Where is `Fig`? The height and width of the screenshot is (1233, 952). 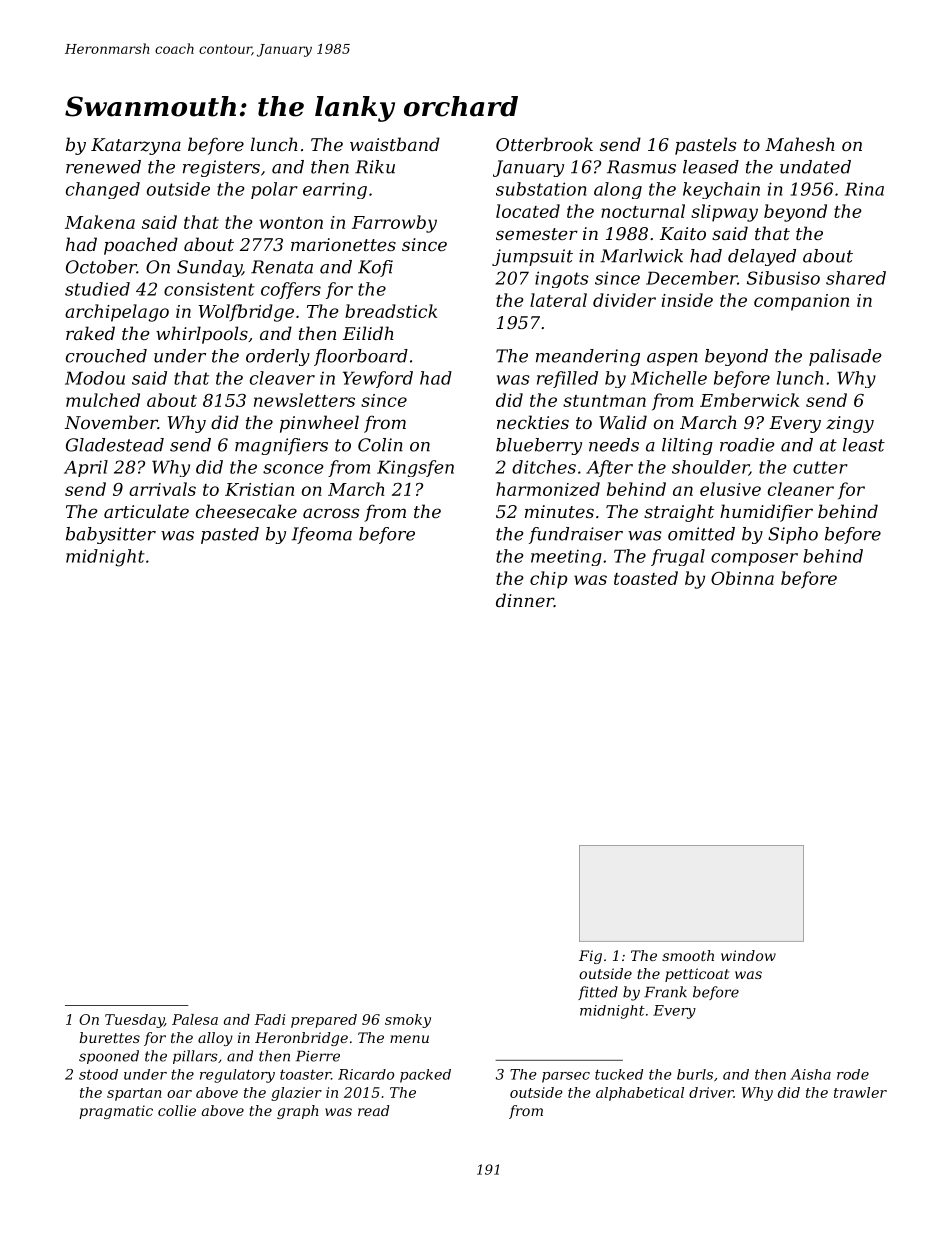 Fig is located at coordinates (590, 957).
